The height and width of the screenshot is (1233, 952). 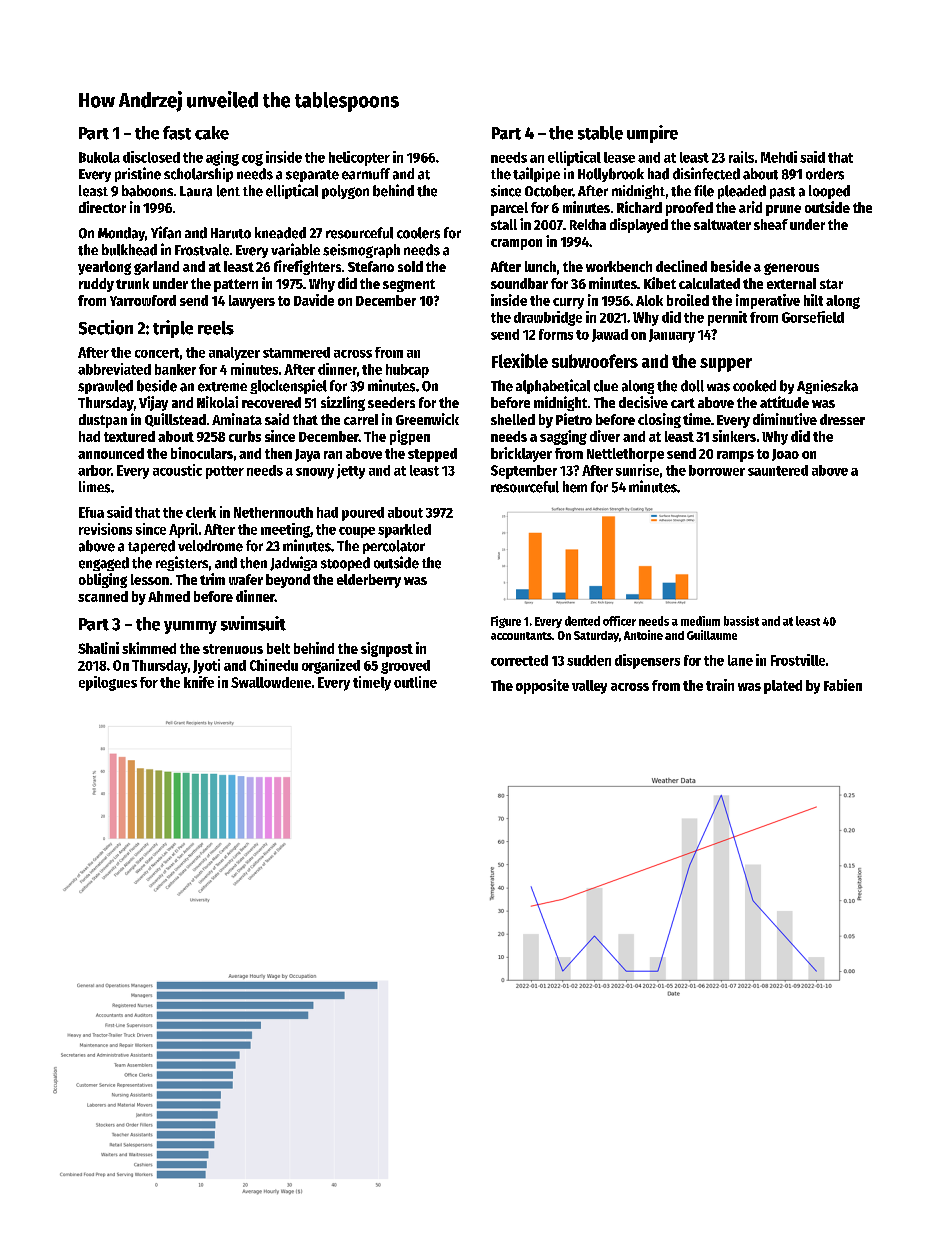 I want to click on Shalini, so click(x=98, y=648).
